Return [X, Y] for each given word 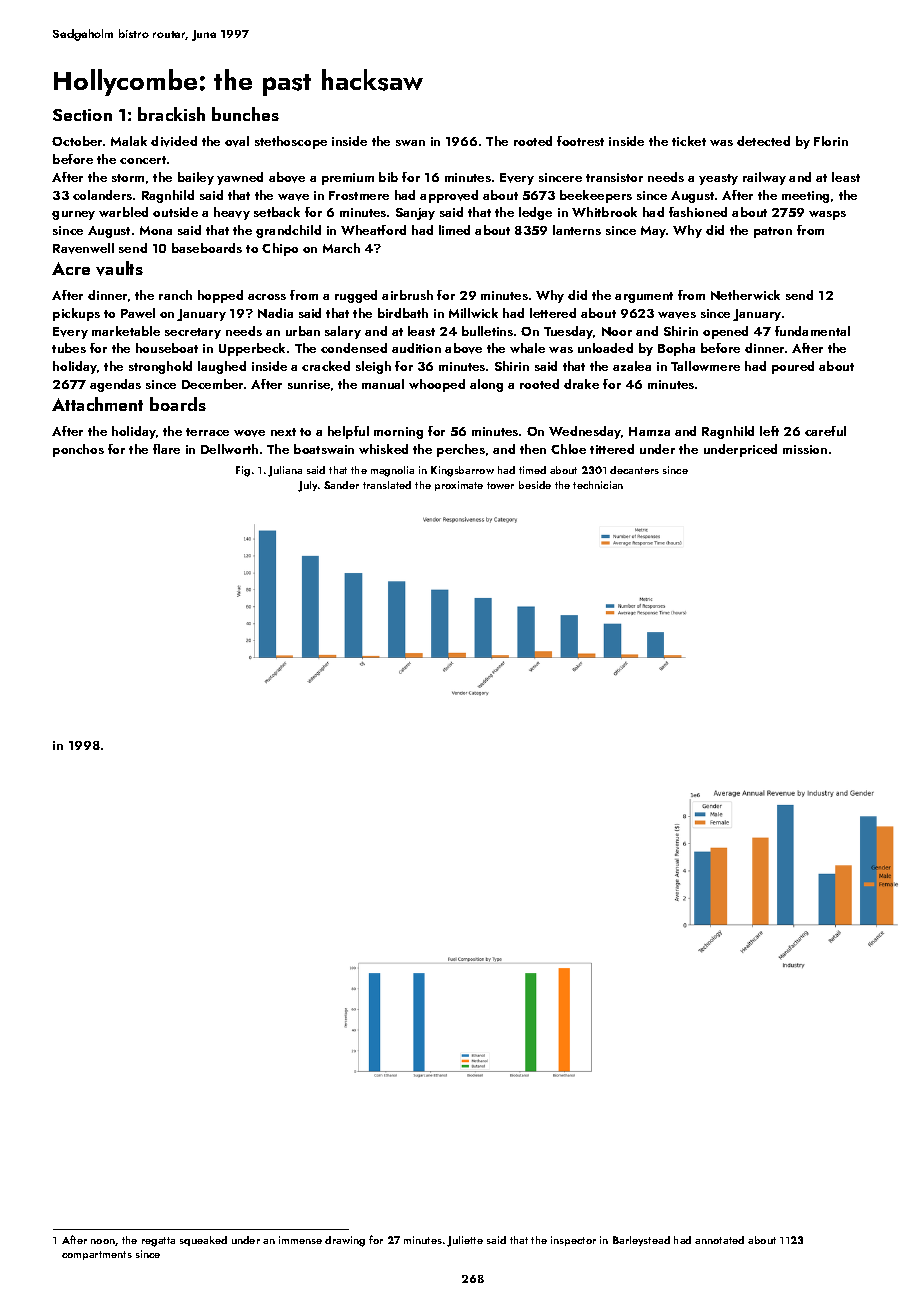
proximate [459, 486]
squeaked [203, 1241]
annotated [719, 1240]
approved [449, 196]
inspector [573, 1241]
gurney [73, 215]
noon [103, 1242]
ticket [689, 141]
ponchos [78, 450]
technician [598, 485]
